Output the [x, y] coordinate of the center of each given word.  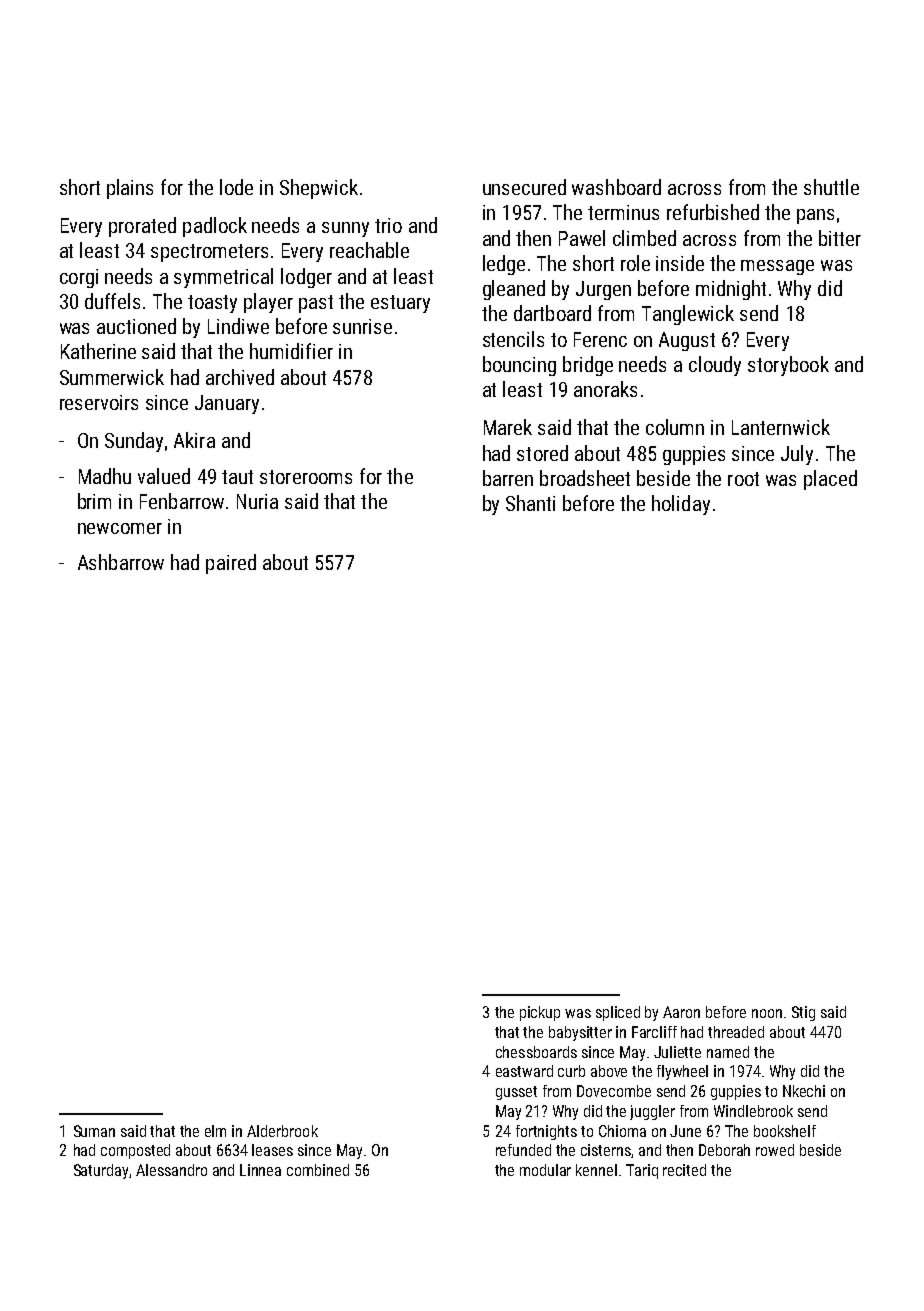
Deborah [724, 1150]
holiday [681, 505]
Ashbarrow [121, 562]
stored [542, 453]
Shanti [530, 503]
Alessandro [171, 1170]
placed [830, 480]
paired [231, 564]
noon [767, 1013]
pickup [540, 1013]
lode [236, 187]
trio [388, 225]
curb [571, 1071]
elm [215, 1131]
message [777, 267]
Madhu [105, 476]
